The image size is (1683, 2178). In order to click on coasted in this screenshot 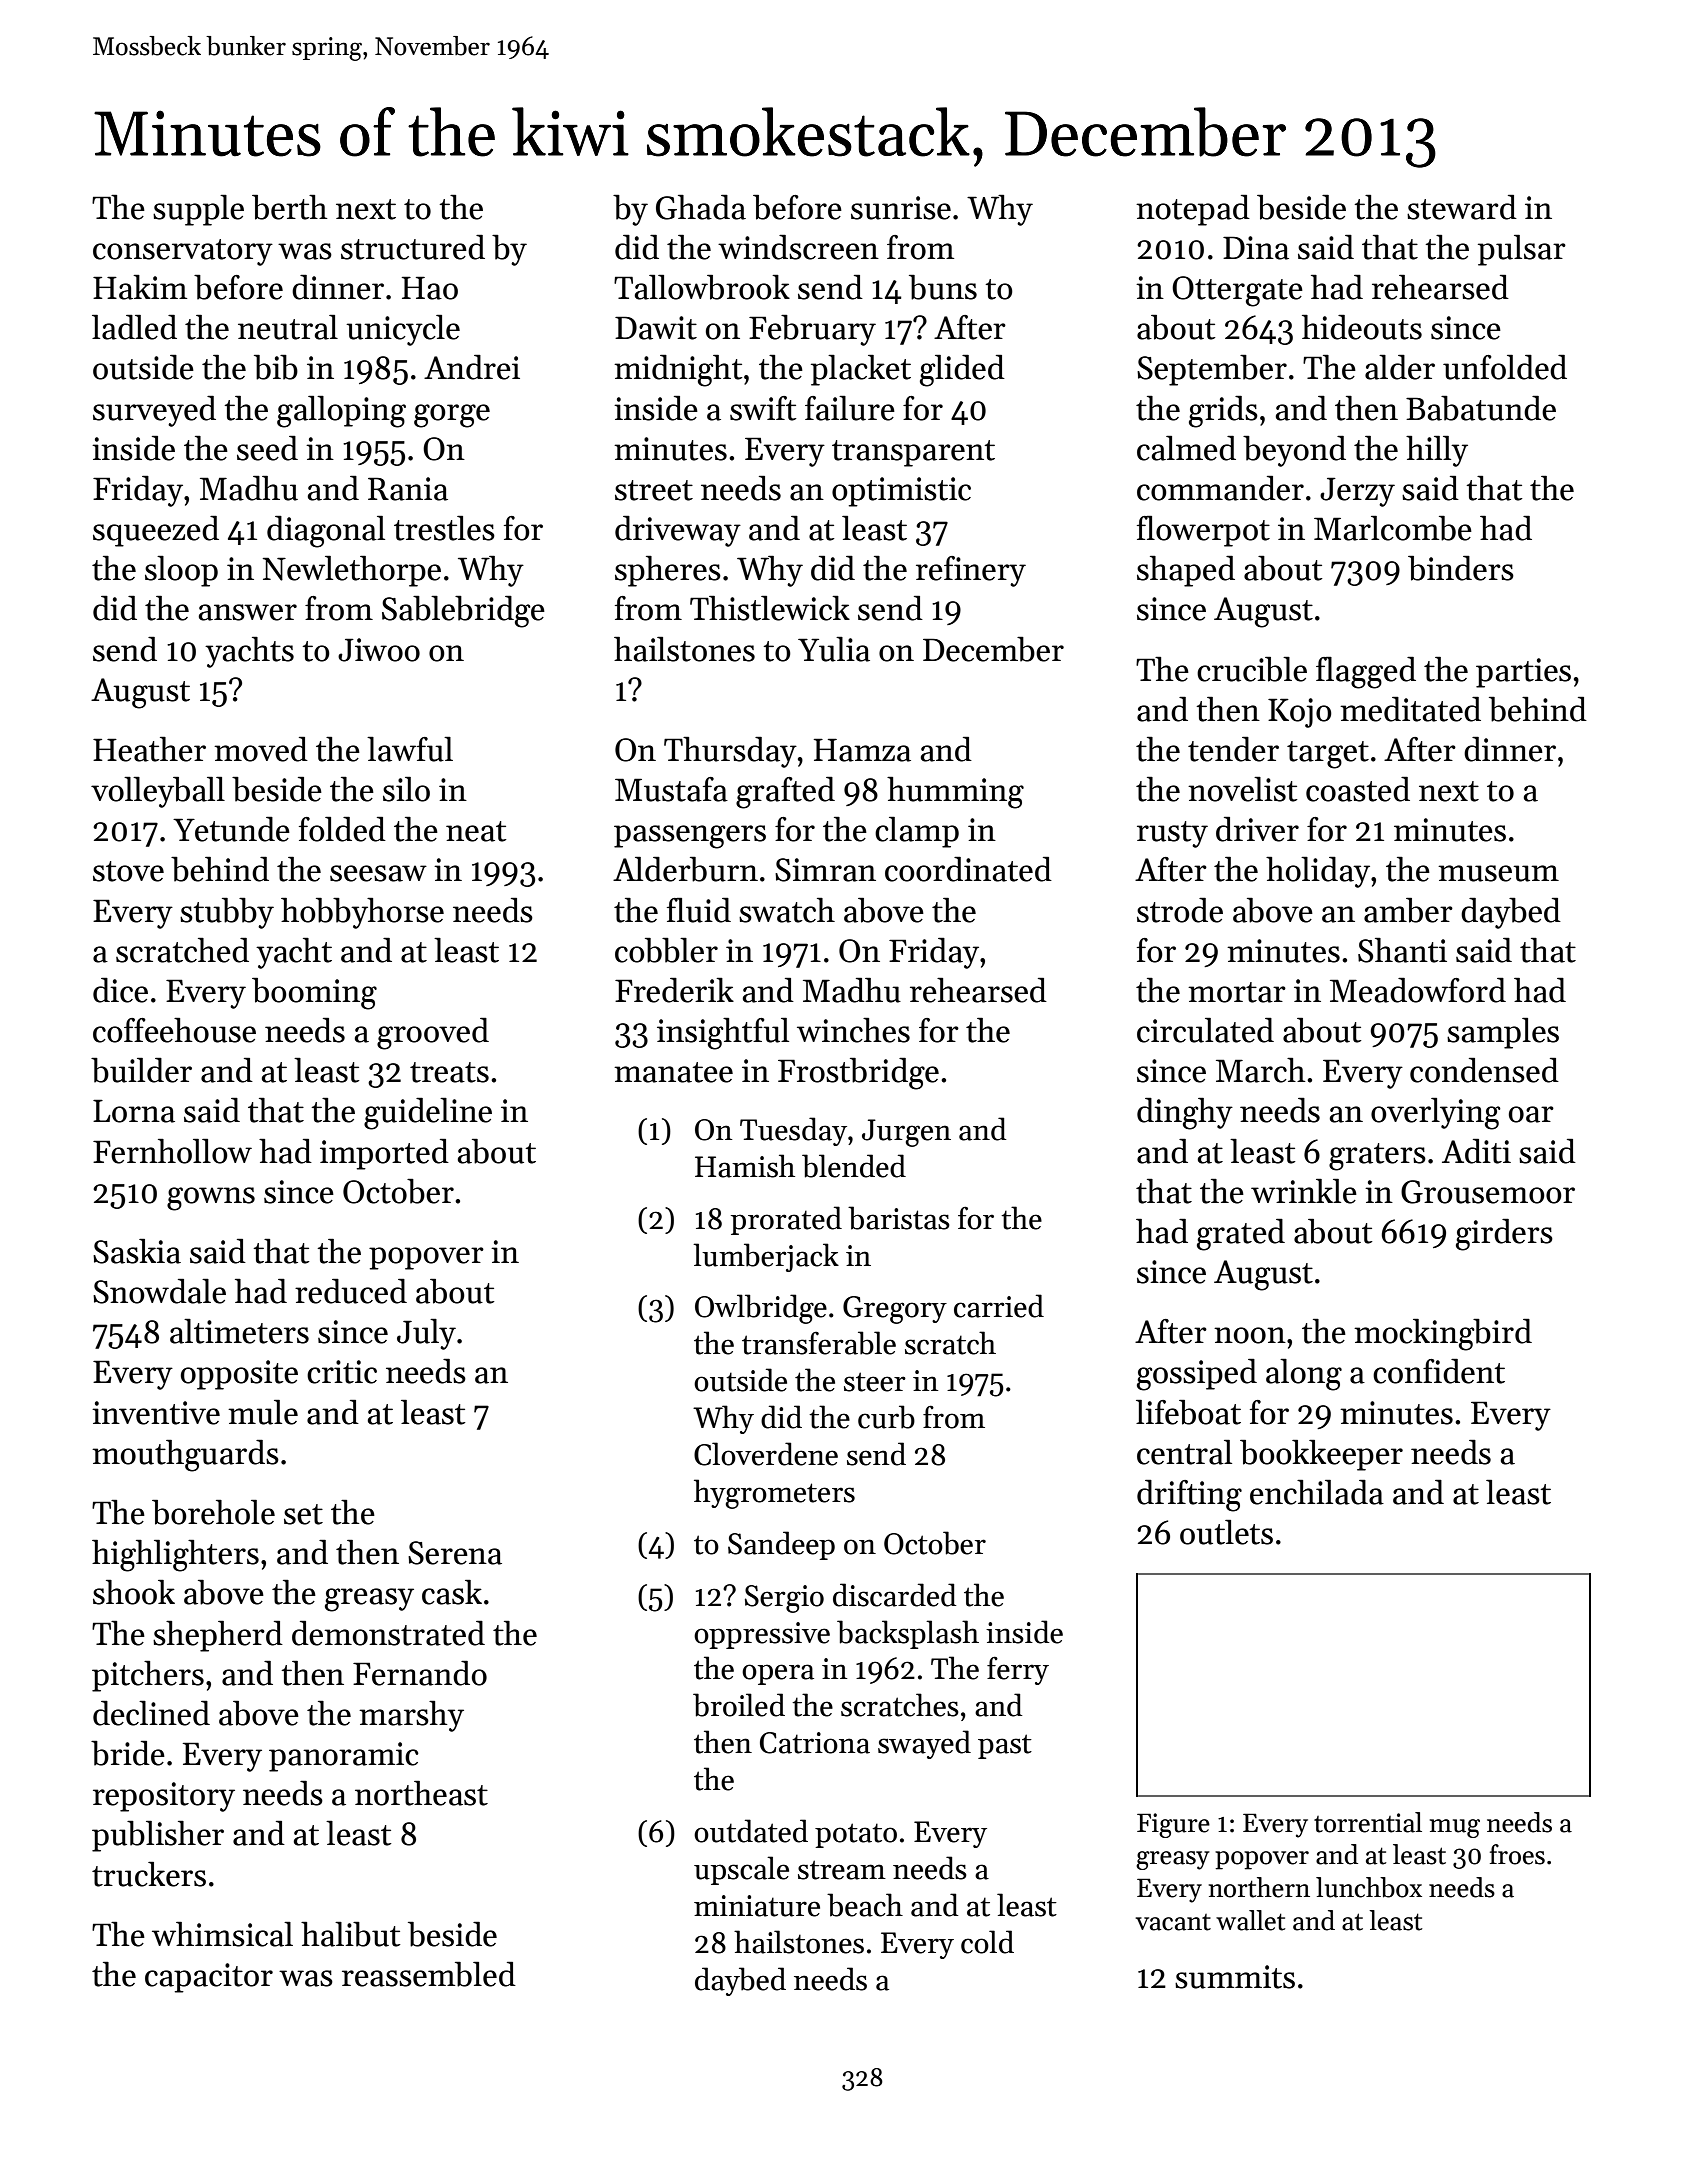, I will do `click(1358, 789)`.
